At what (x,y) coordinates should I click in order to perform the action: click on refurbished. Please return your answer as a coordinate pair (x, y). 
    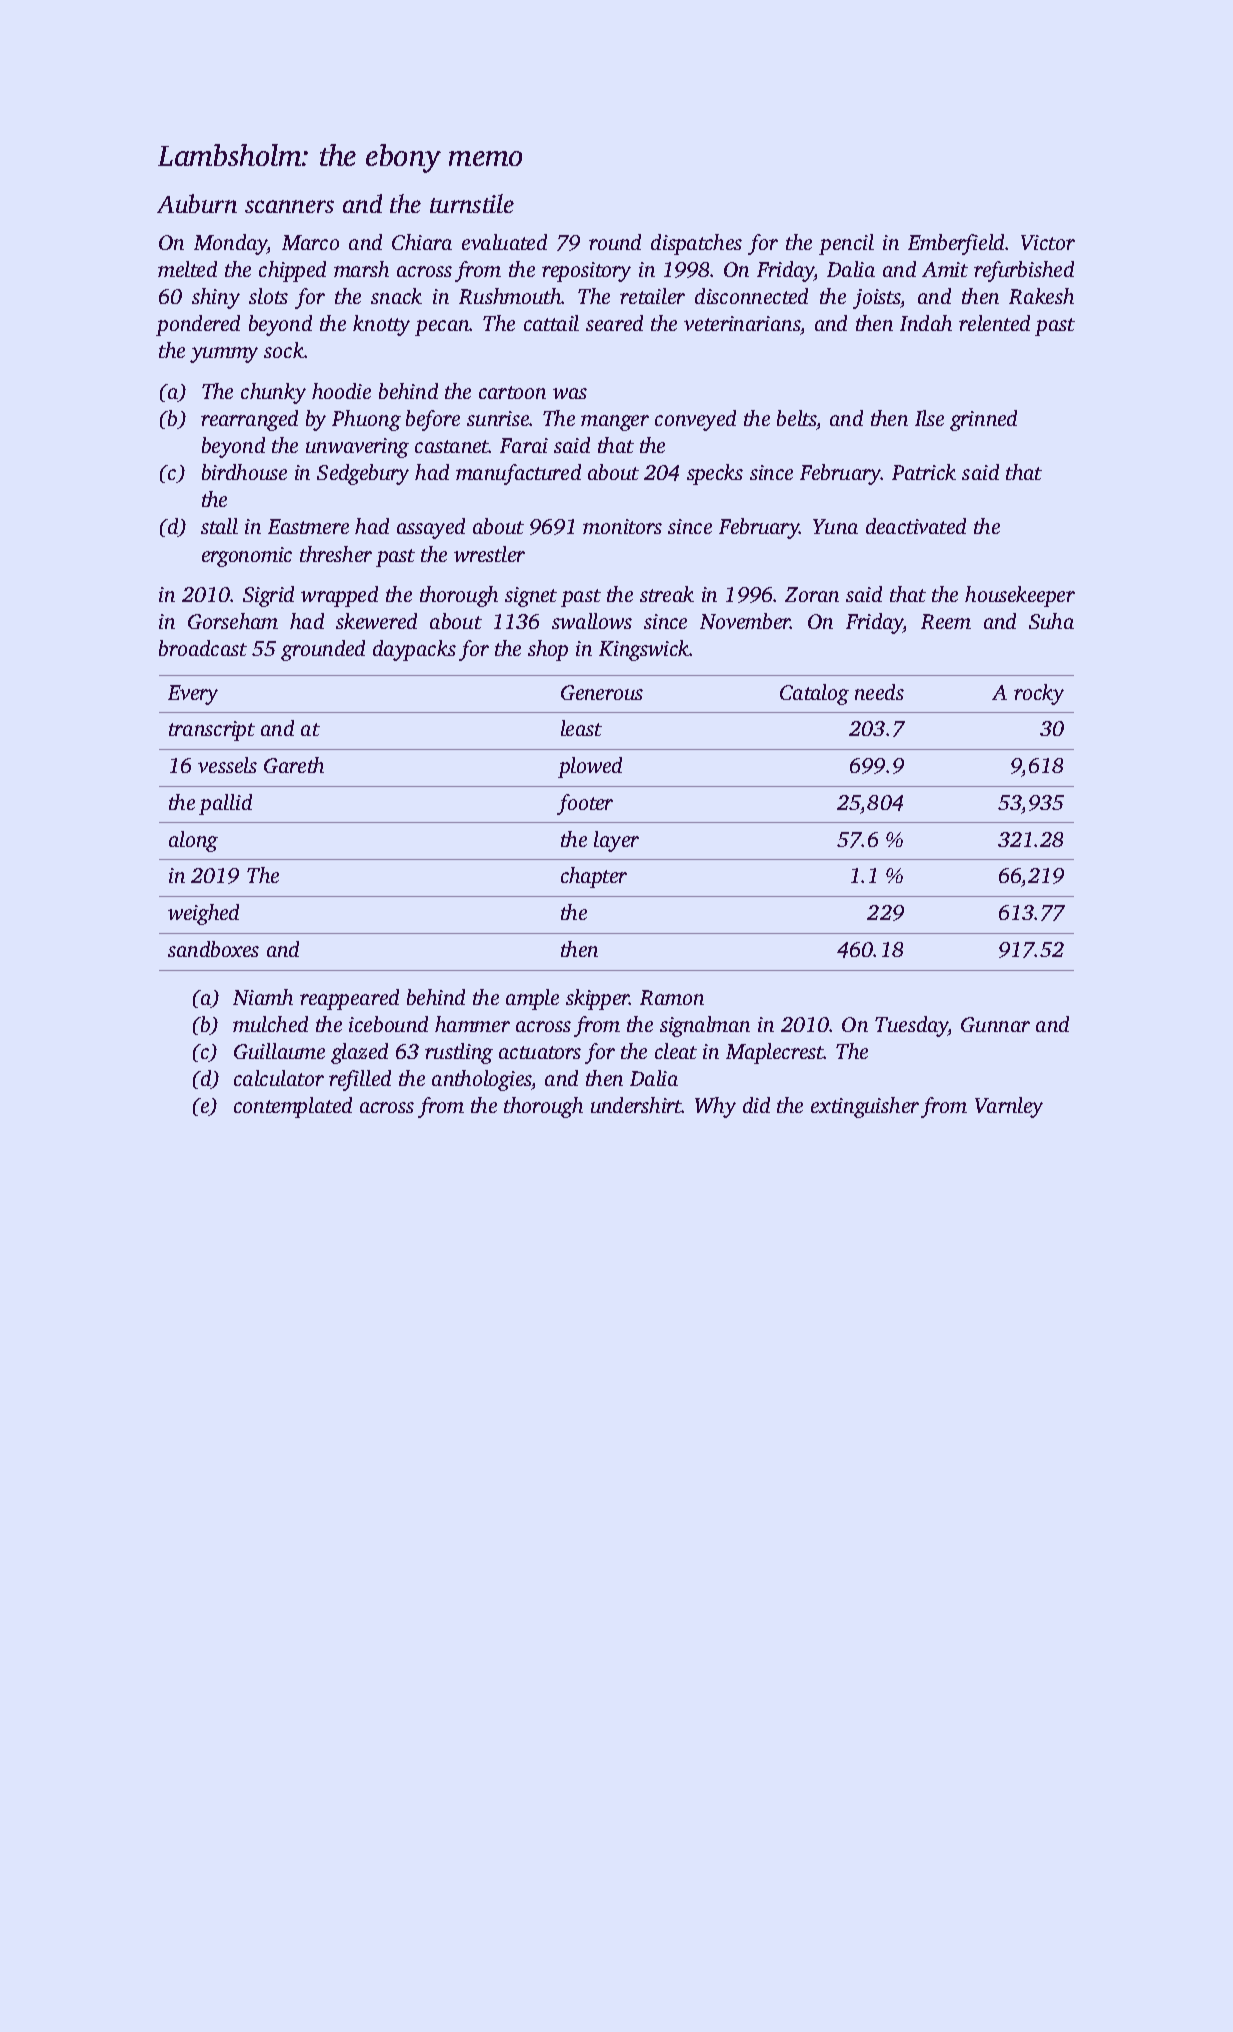
    Looking at the image, I should click on (1024, 271).
